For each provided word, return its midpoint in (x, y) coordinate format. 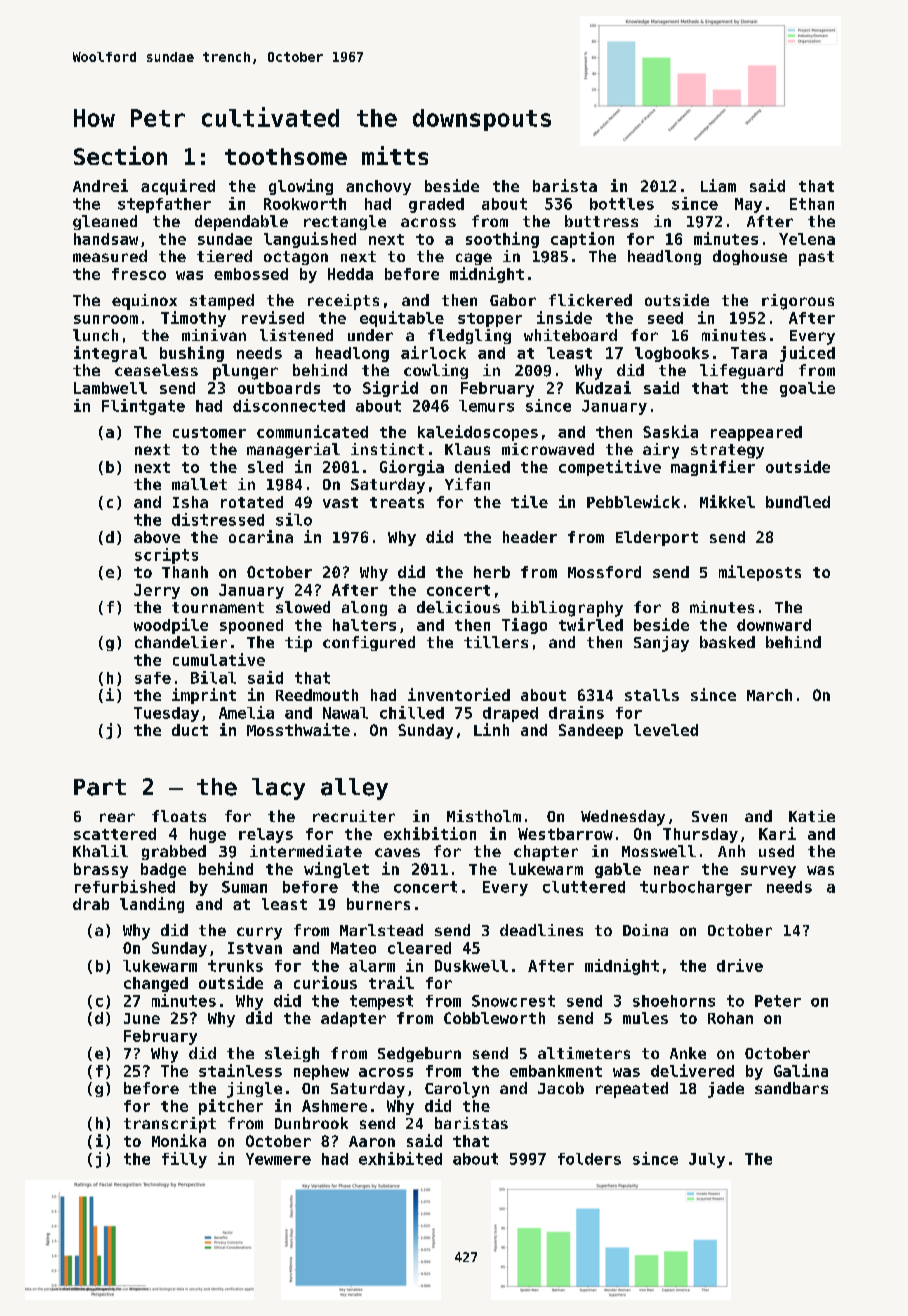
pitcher (231, 1107)
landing (152, 905)
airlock (433, 352)
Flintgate (143, 407)
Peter (778, 1001)
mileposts (760, 573)
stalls (652, 695)
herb (492, 572)
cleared (419, 948)
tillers (496, 642)
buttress (601, 221)
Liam (718, 185)
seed (665, 318)
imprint (204, 696)
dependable (241, 223)
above (157, 537)
